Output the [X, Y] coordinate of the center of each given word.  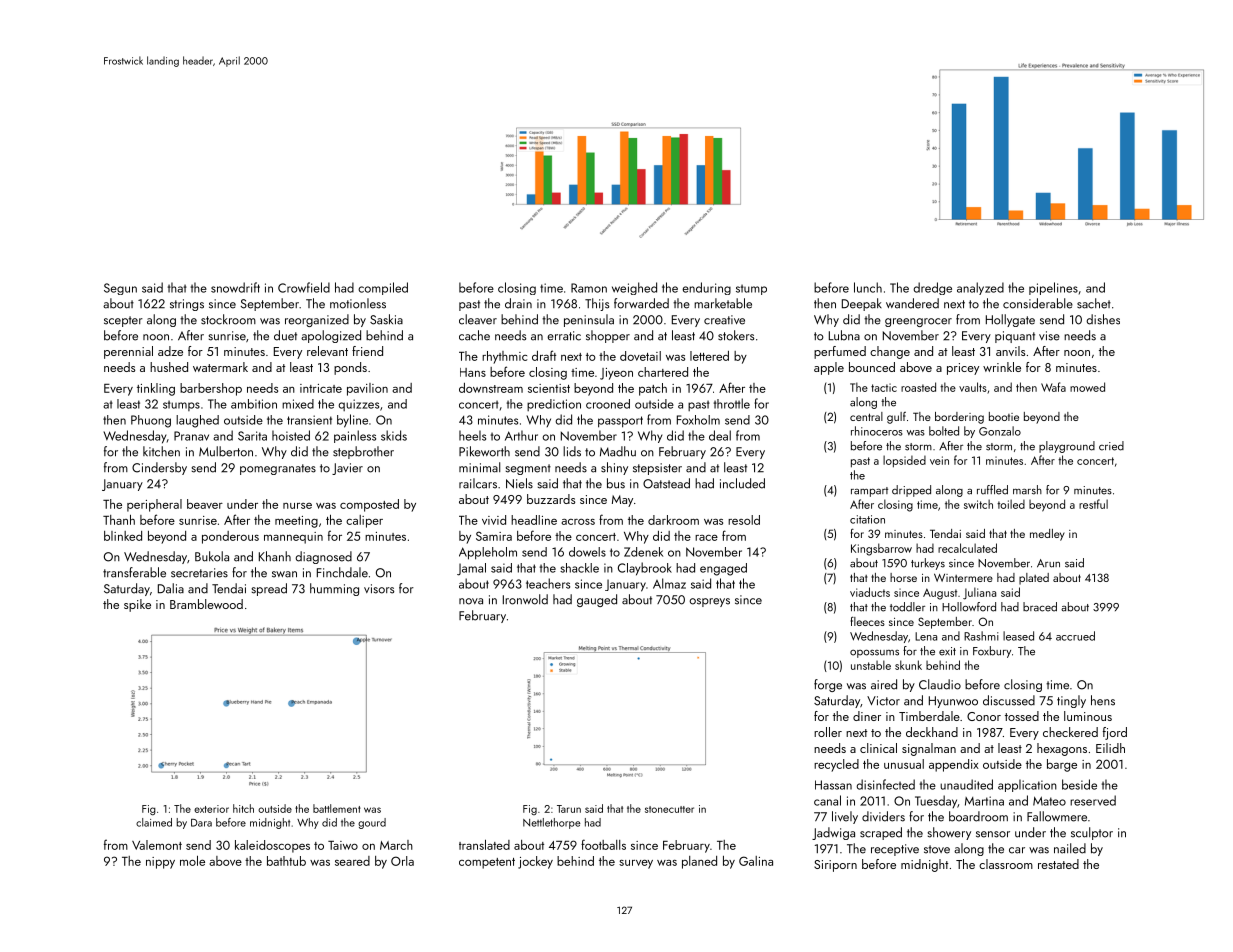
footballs [603, 844]
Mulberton [226, 451]
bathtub [286, 861]
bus [616, 483]
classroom [1006, 864]
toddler [907, 607]
